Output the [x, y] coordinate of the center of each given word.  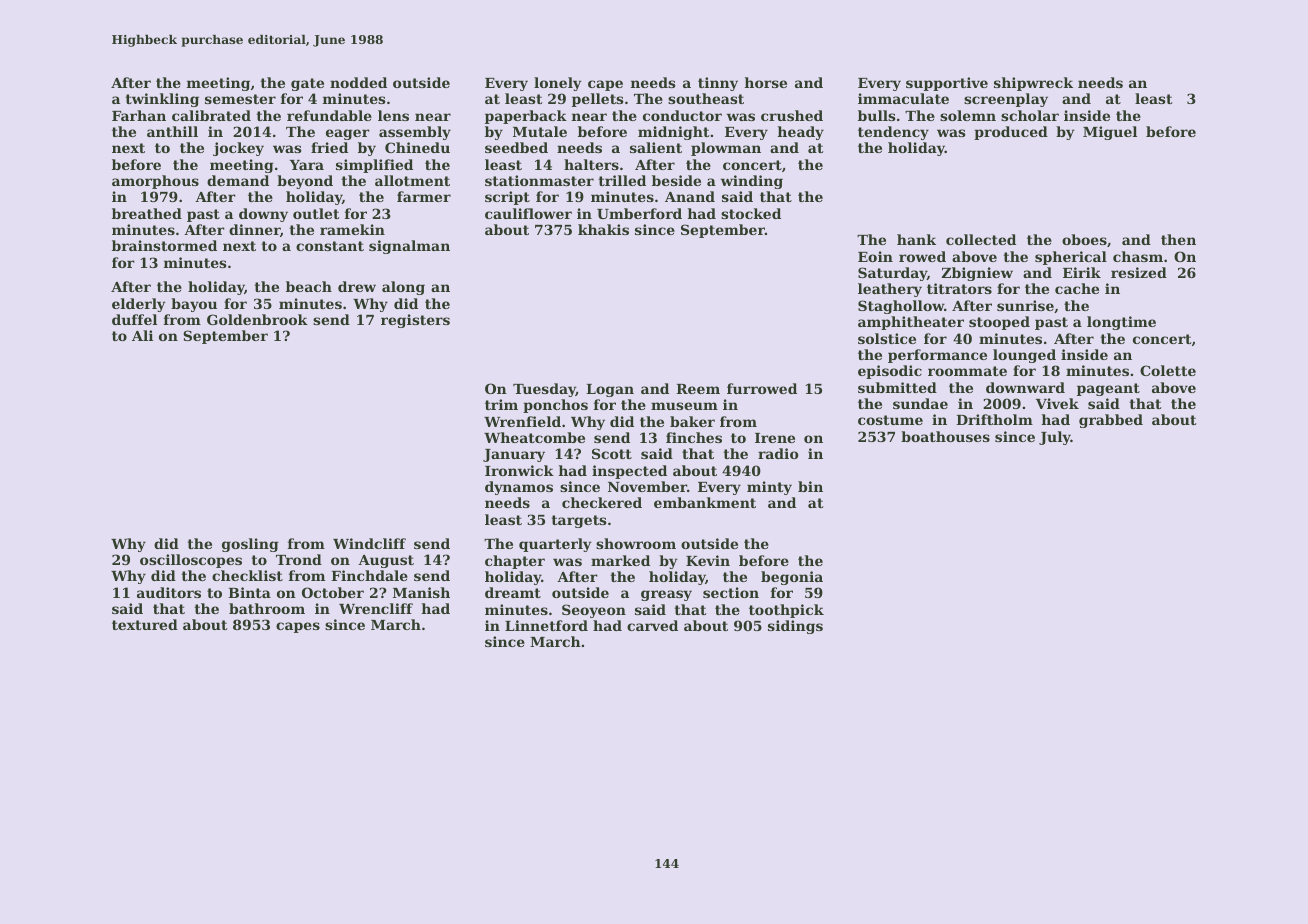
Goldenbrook [257, 319]
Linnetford [546, 625]
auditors [169, 592]
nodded [358, 82]
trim [501, 404]
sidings [795, 627]
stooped [999, 323]
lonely [558, 84]
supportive [947, 84]
